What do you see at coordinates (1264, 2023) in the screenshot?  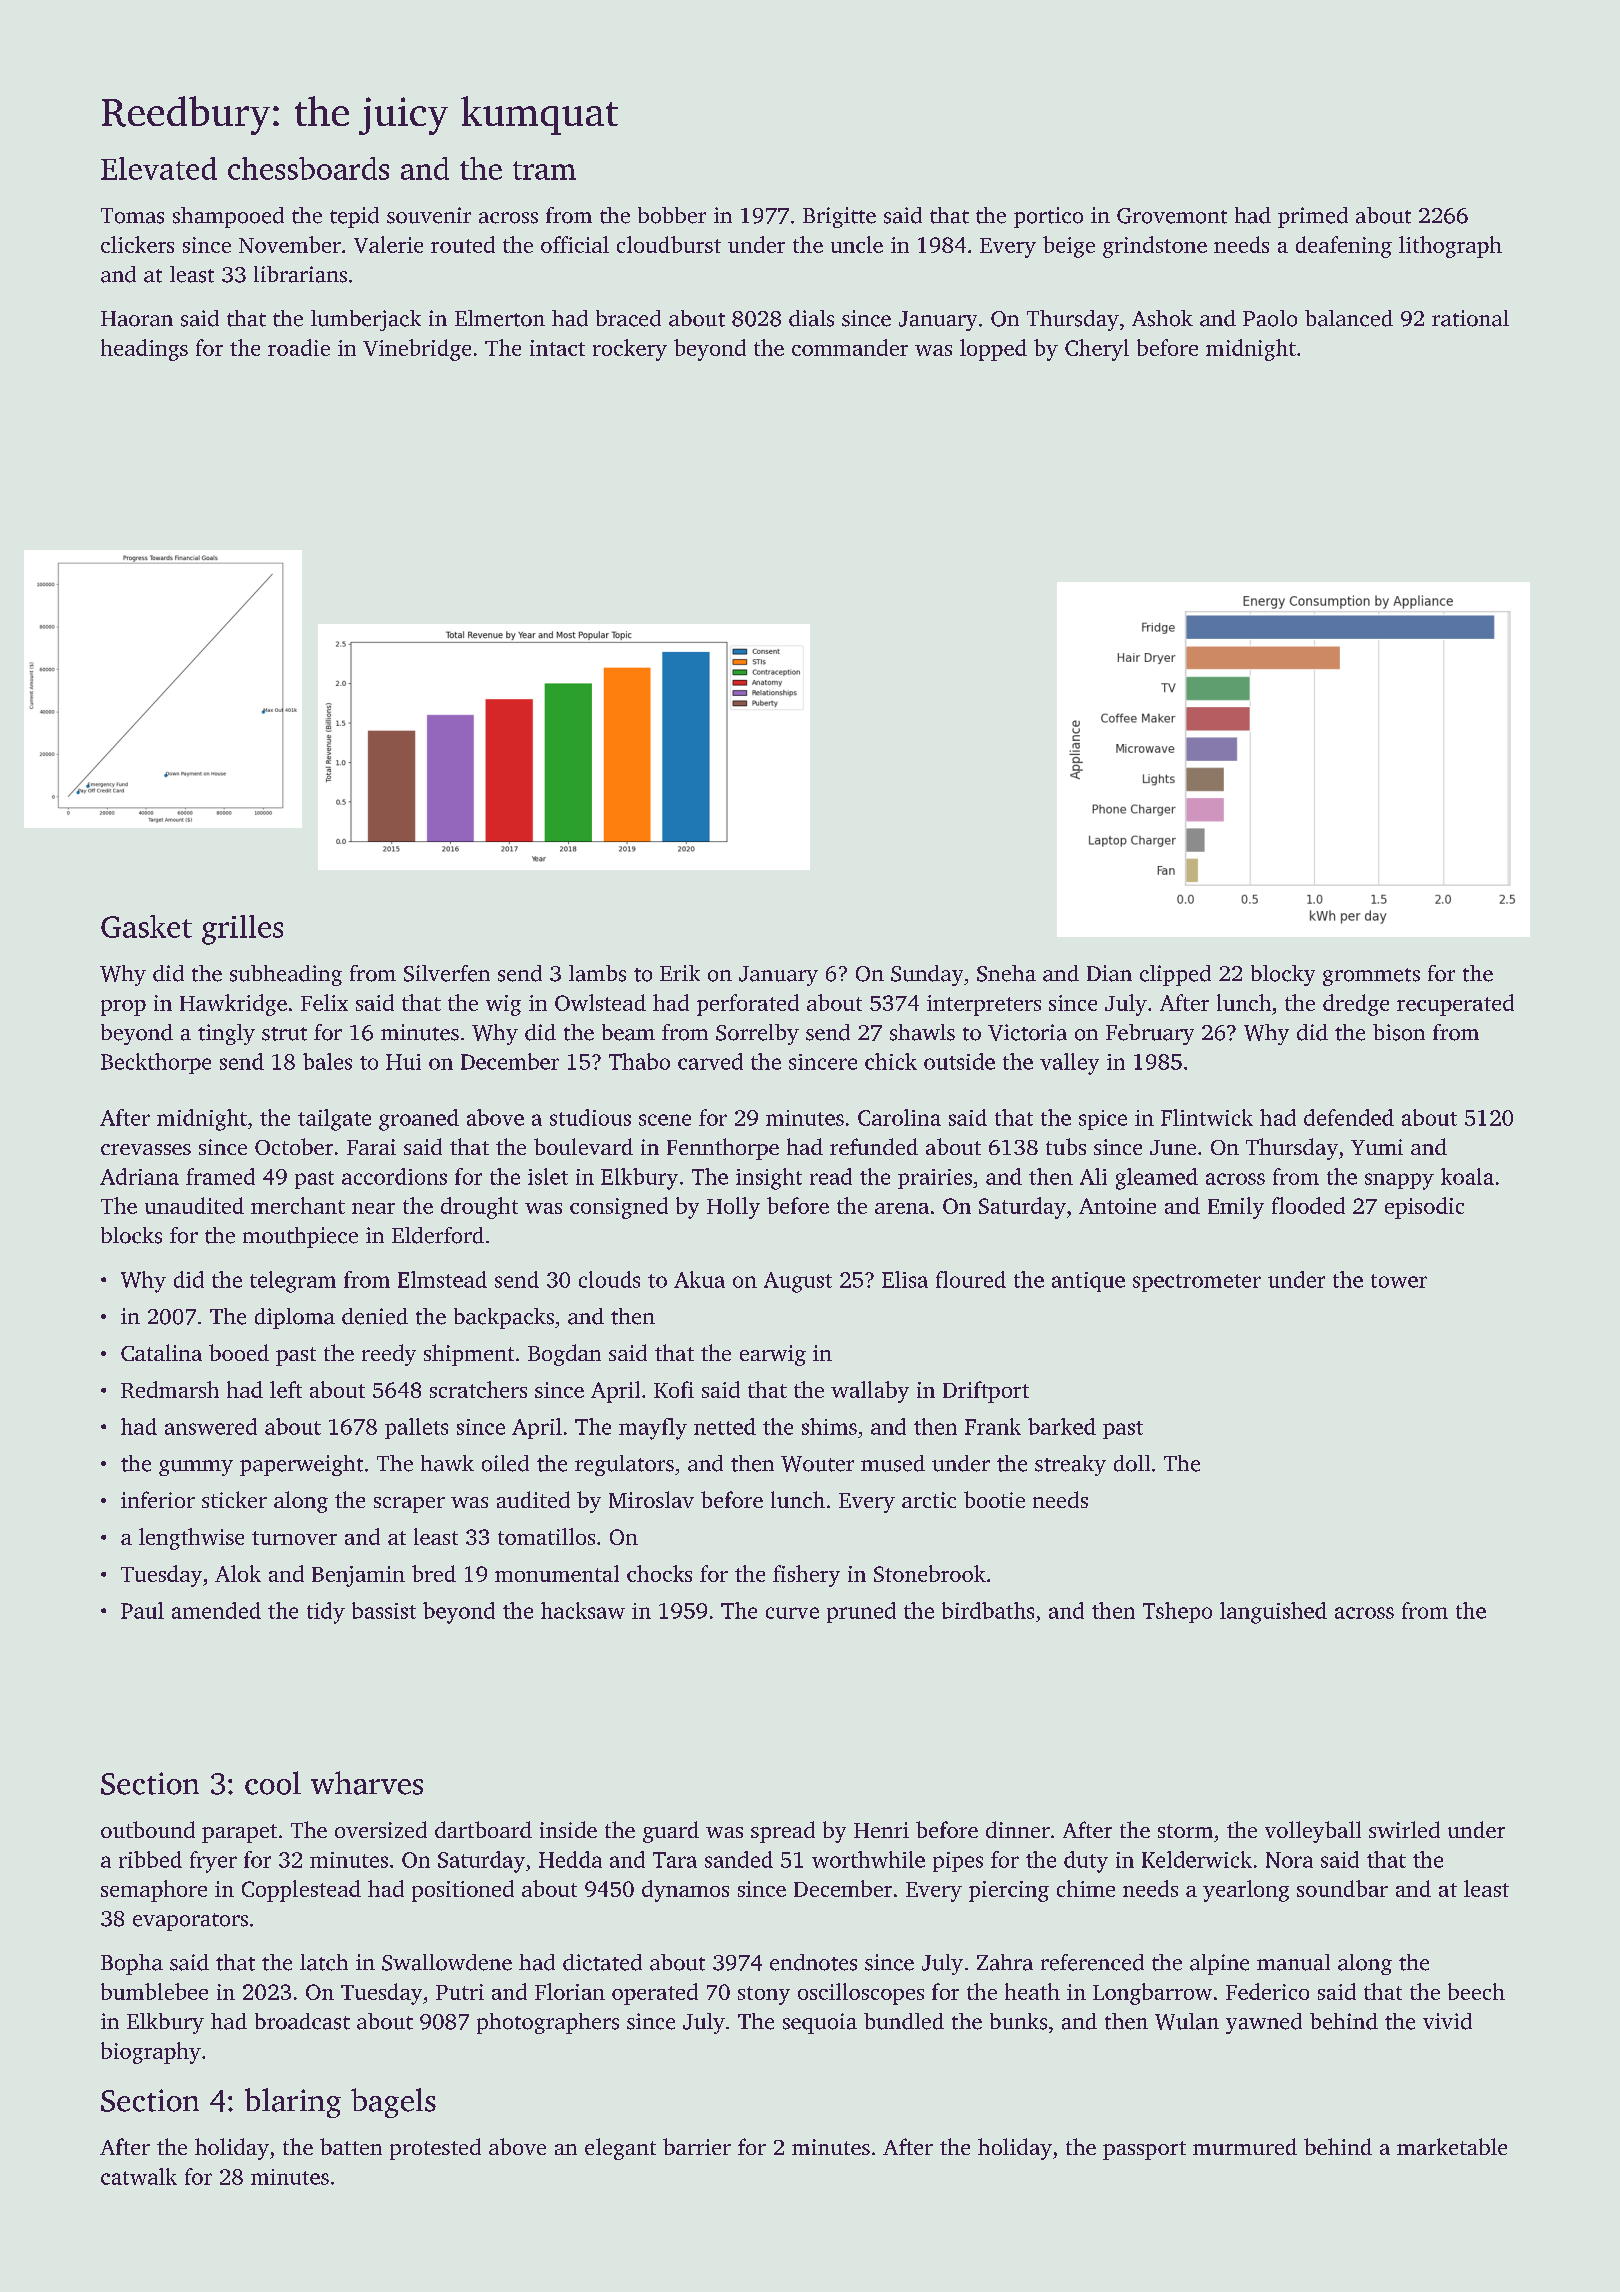 I see `yawned` at bounding box center [1264, 2023].
